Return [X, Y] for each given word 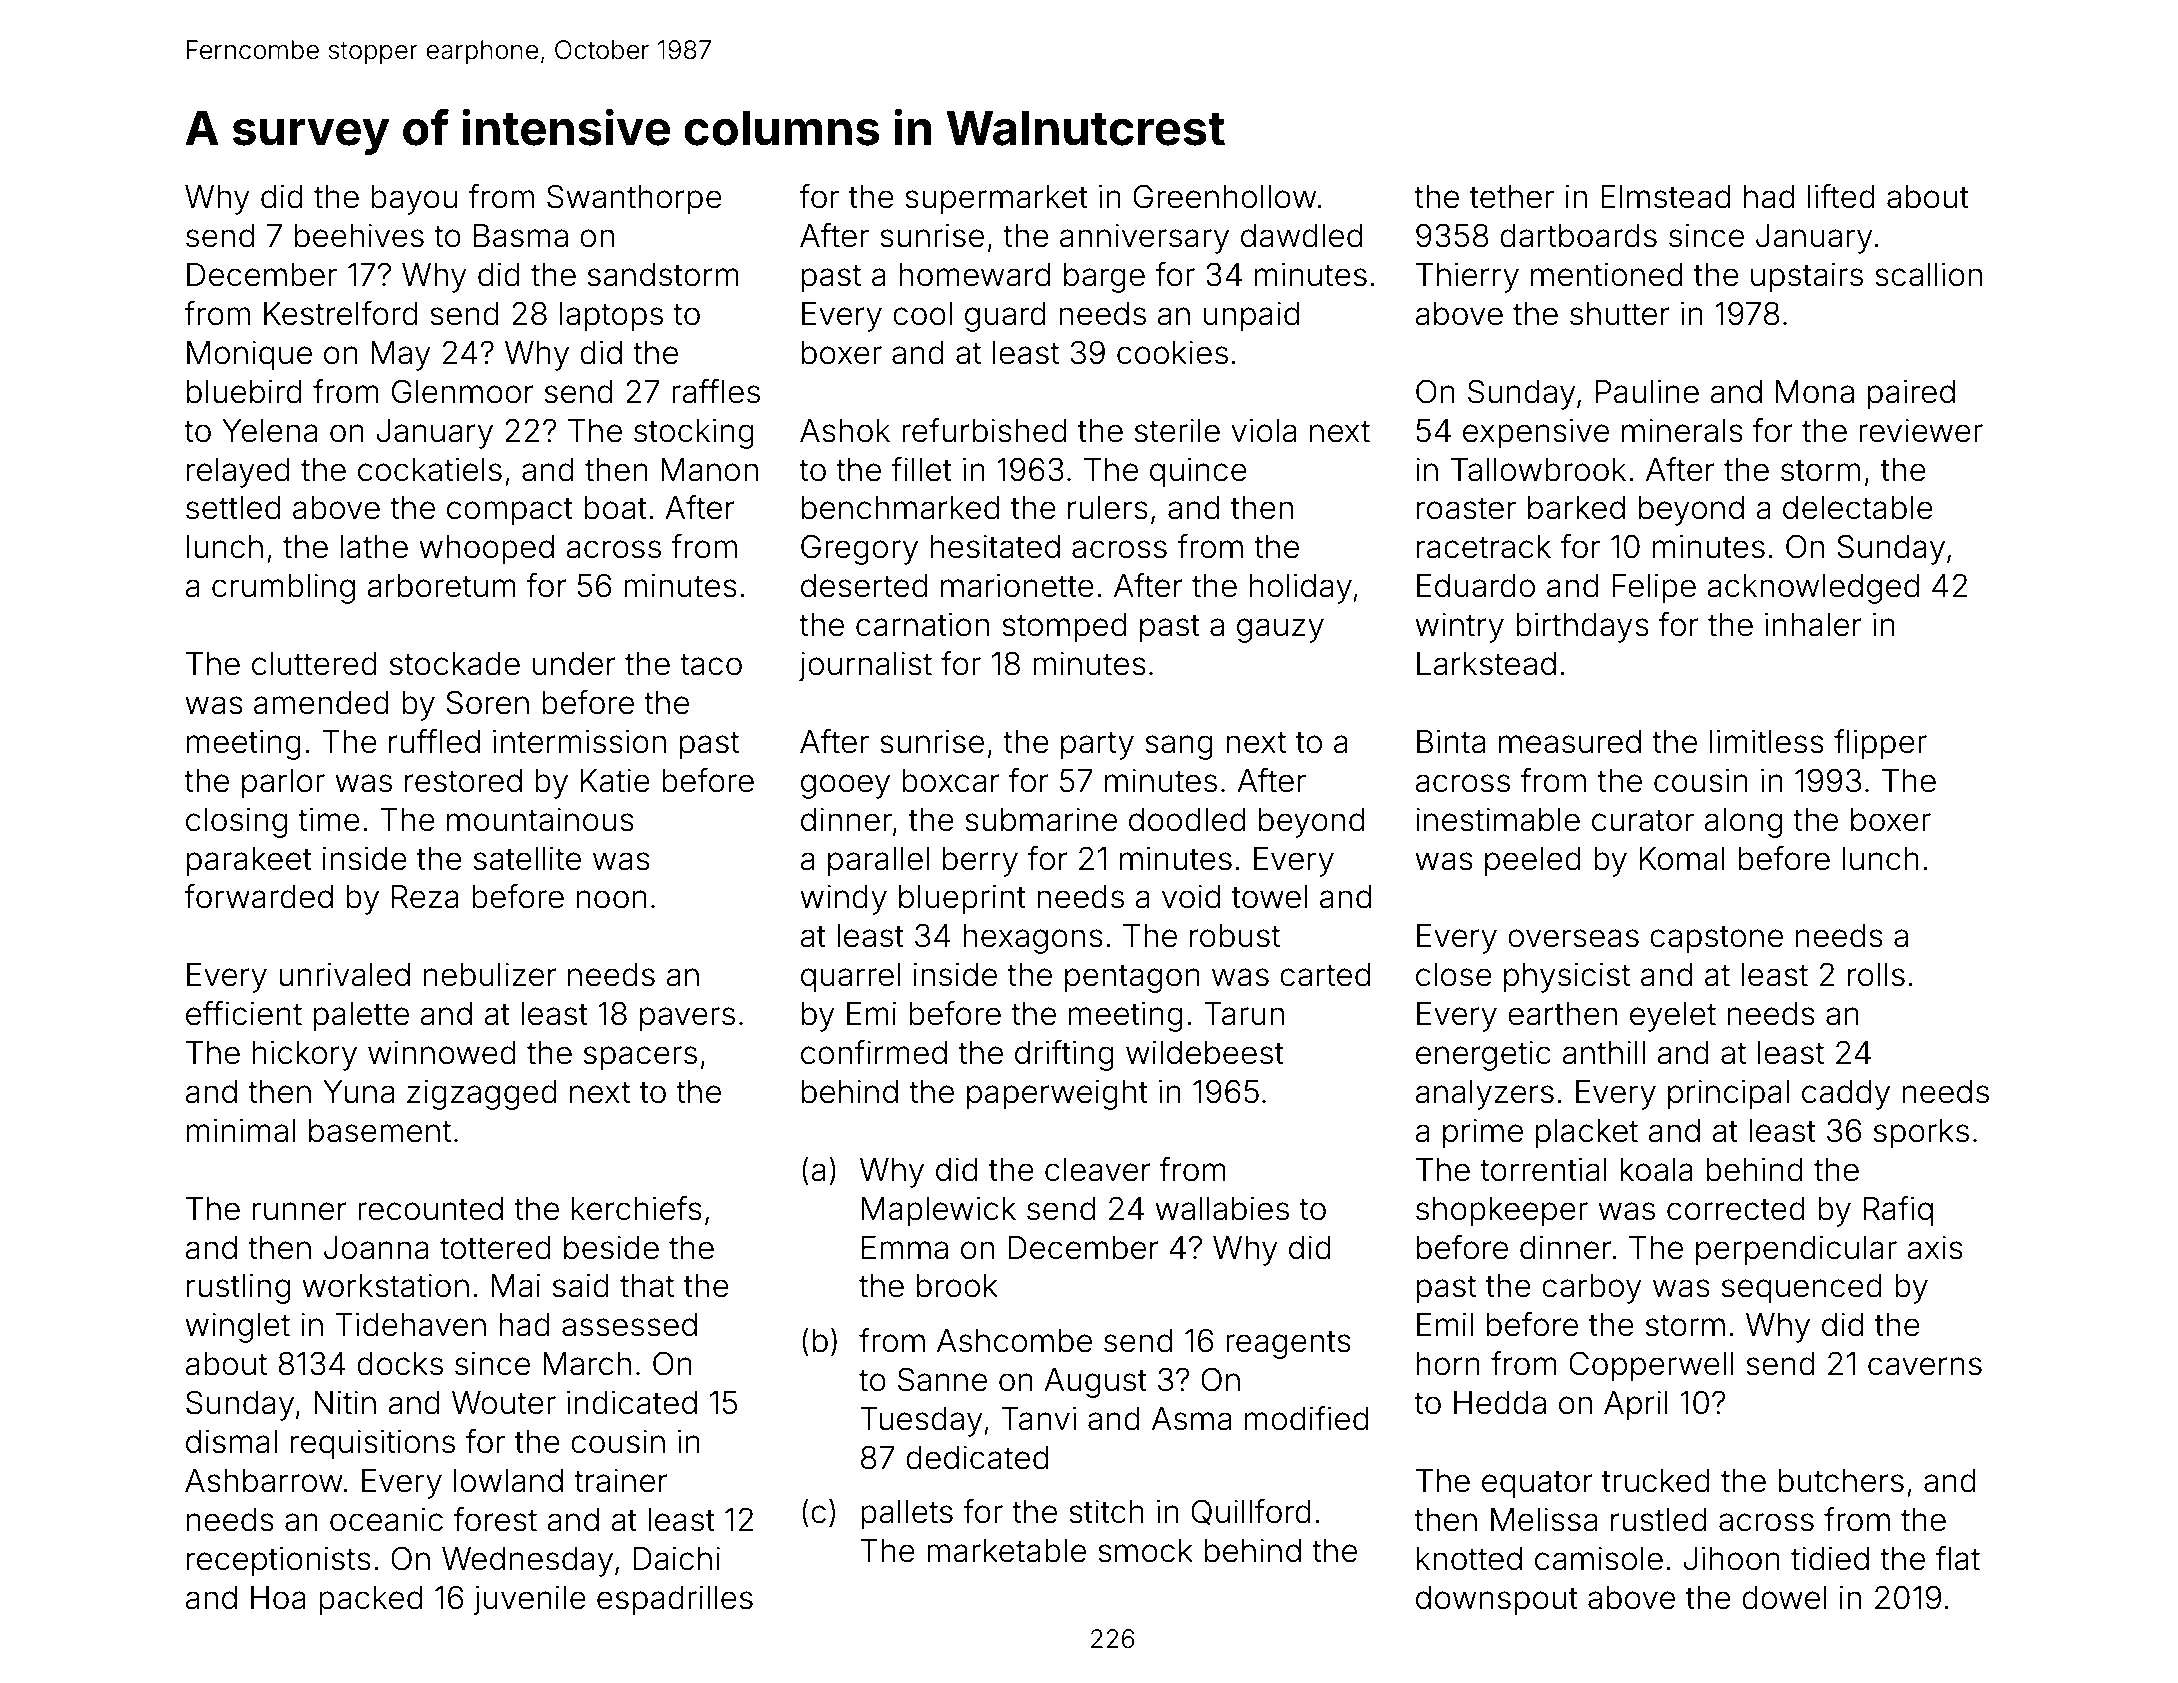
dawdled [1301, 236]
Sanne [942, 1379]
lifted [1841, 196]
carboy [1592, 1289]
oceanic [386, 1519]
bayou [414, 200]
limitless [1767, 741]
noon [612, 899]
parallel [878, 862]
